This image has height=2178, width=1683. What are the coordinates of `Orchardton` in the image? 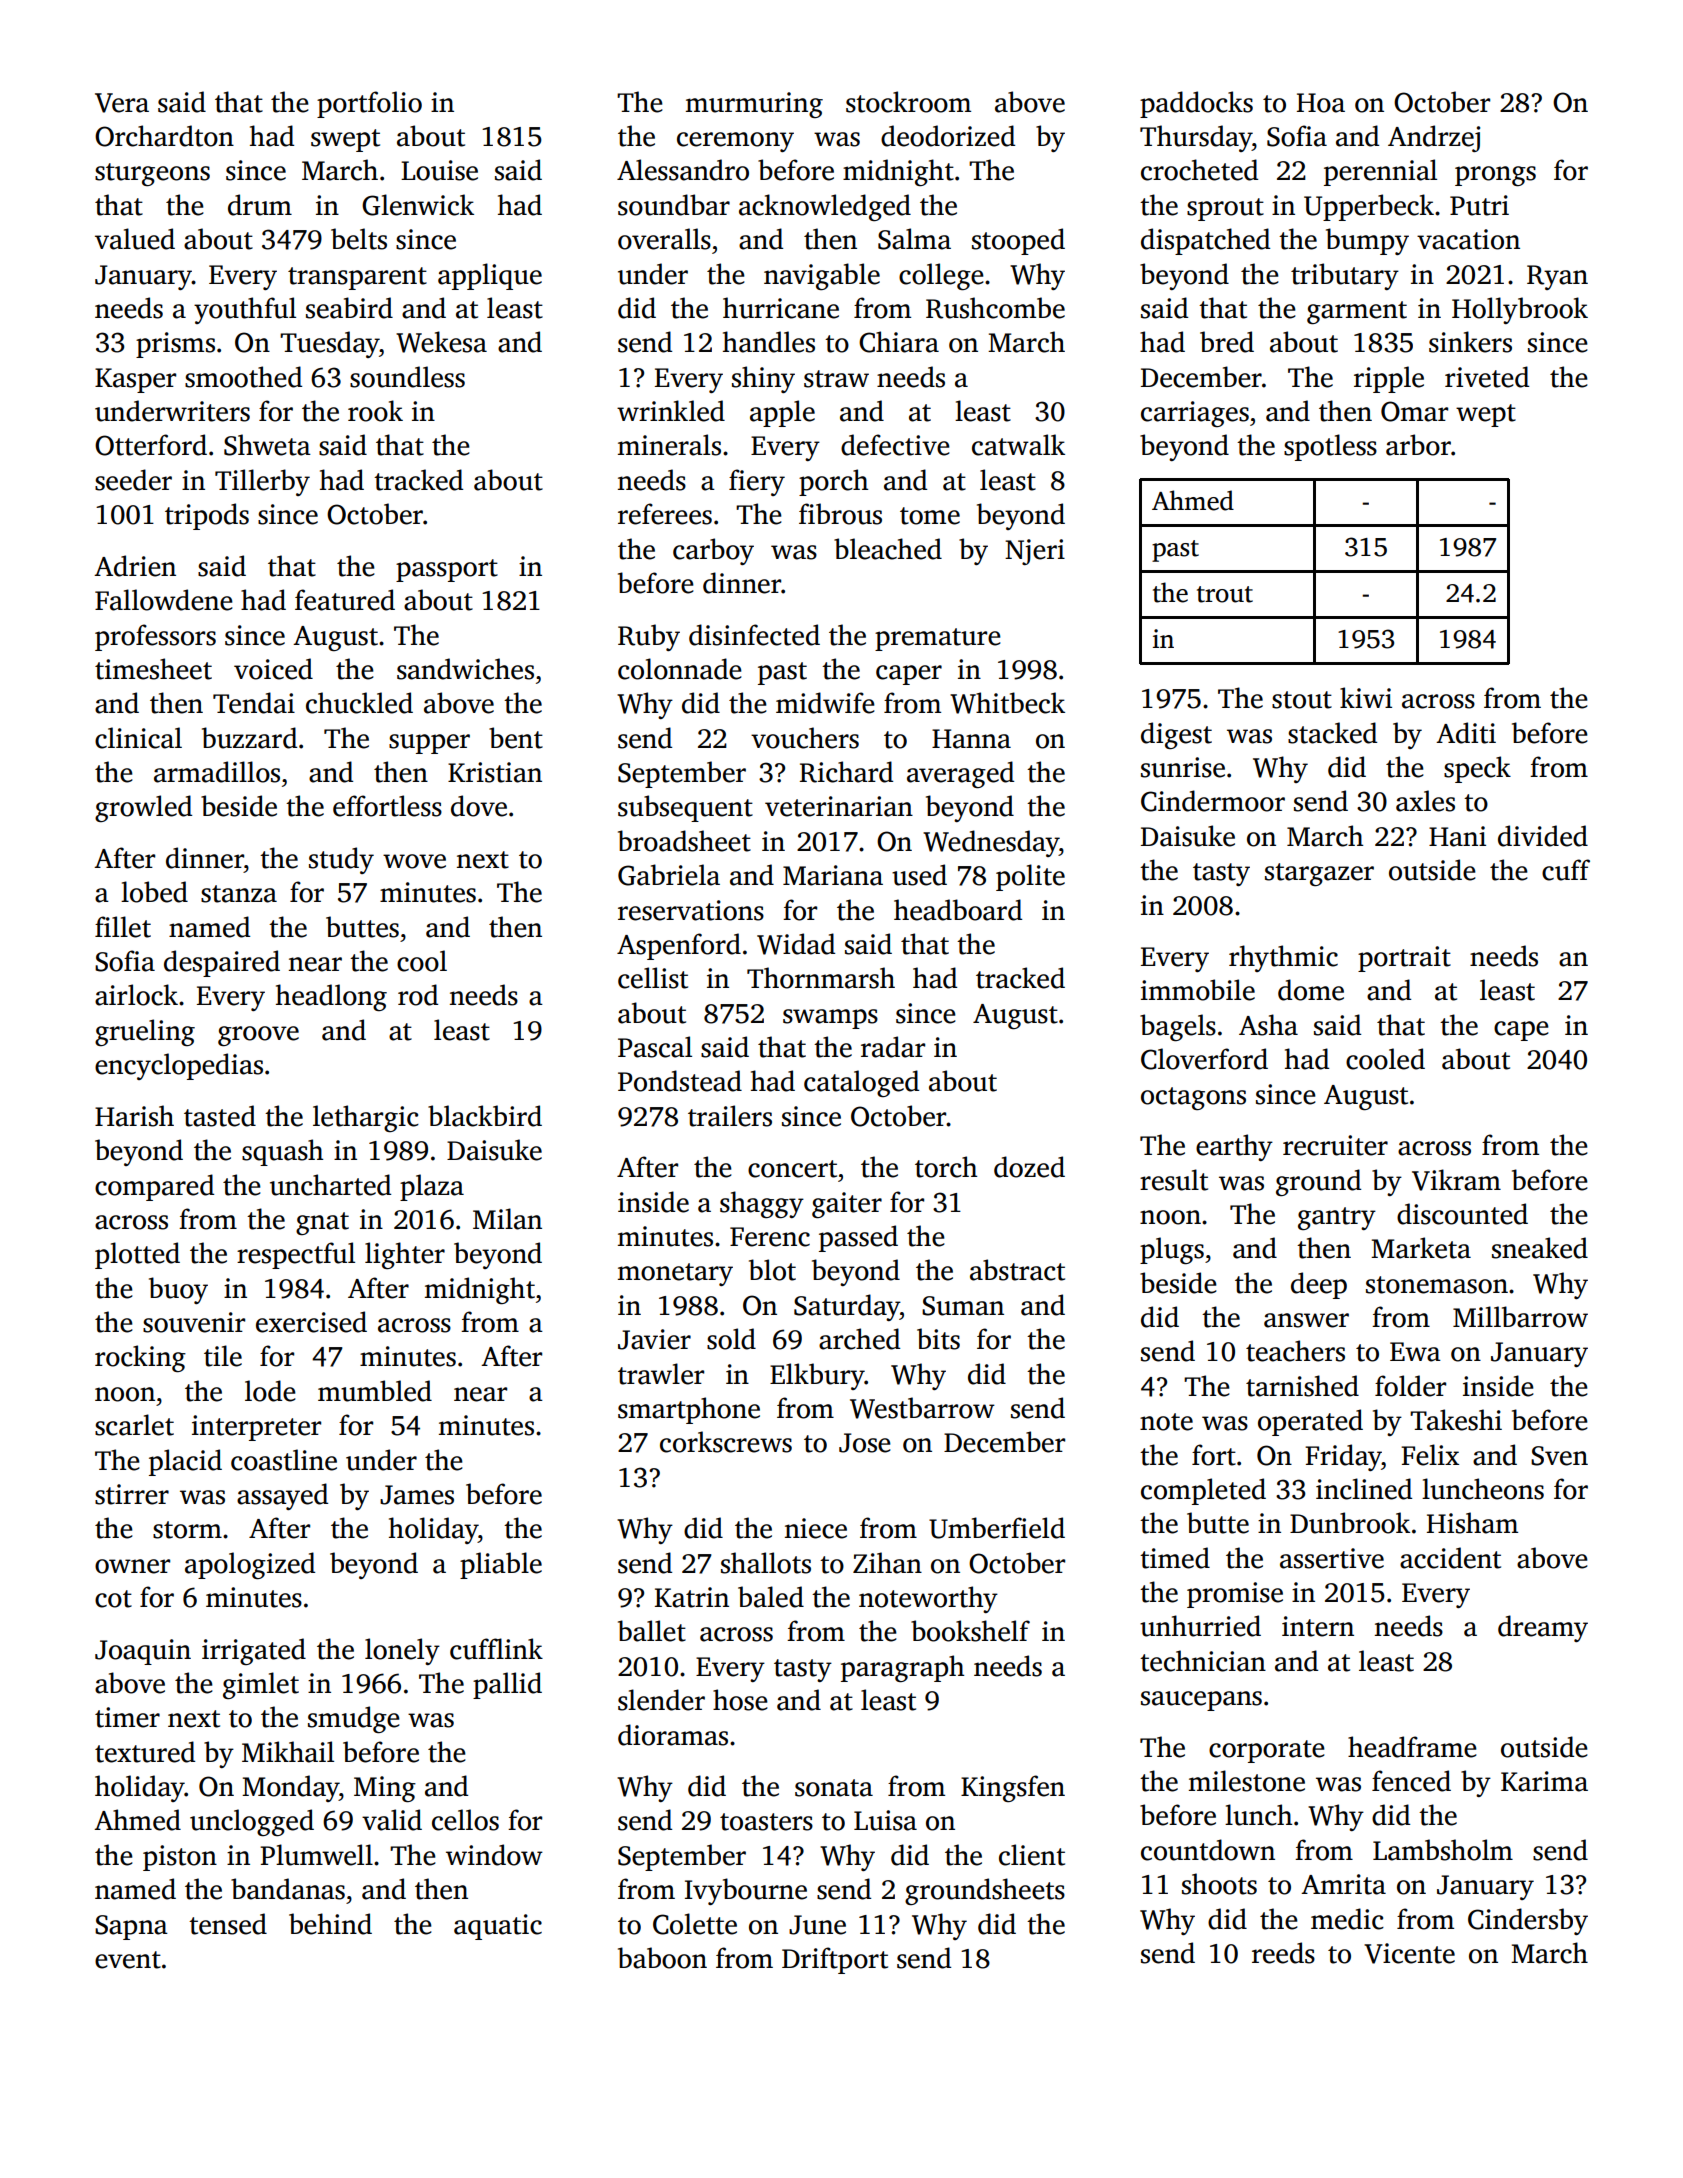 It's located at (164, 136).
